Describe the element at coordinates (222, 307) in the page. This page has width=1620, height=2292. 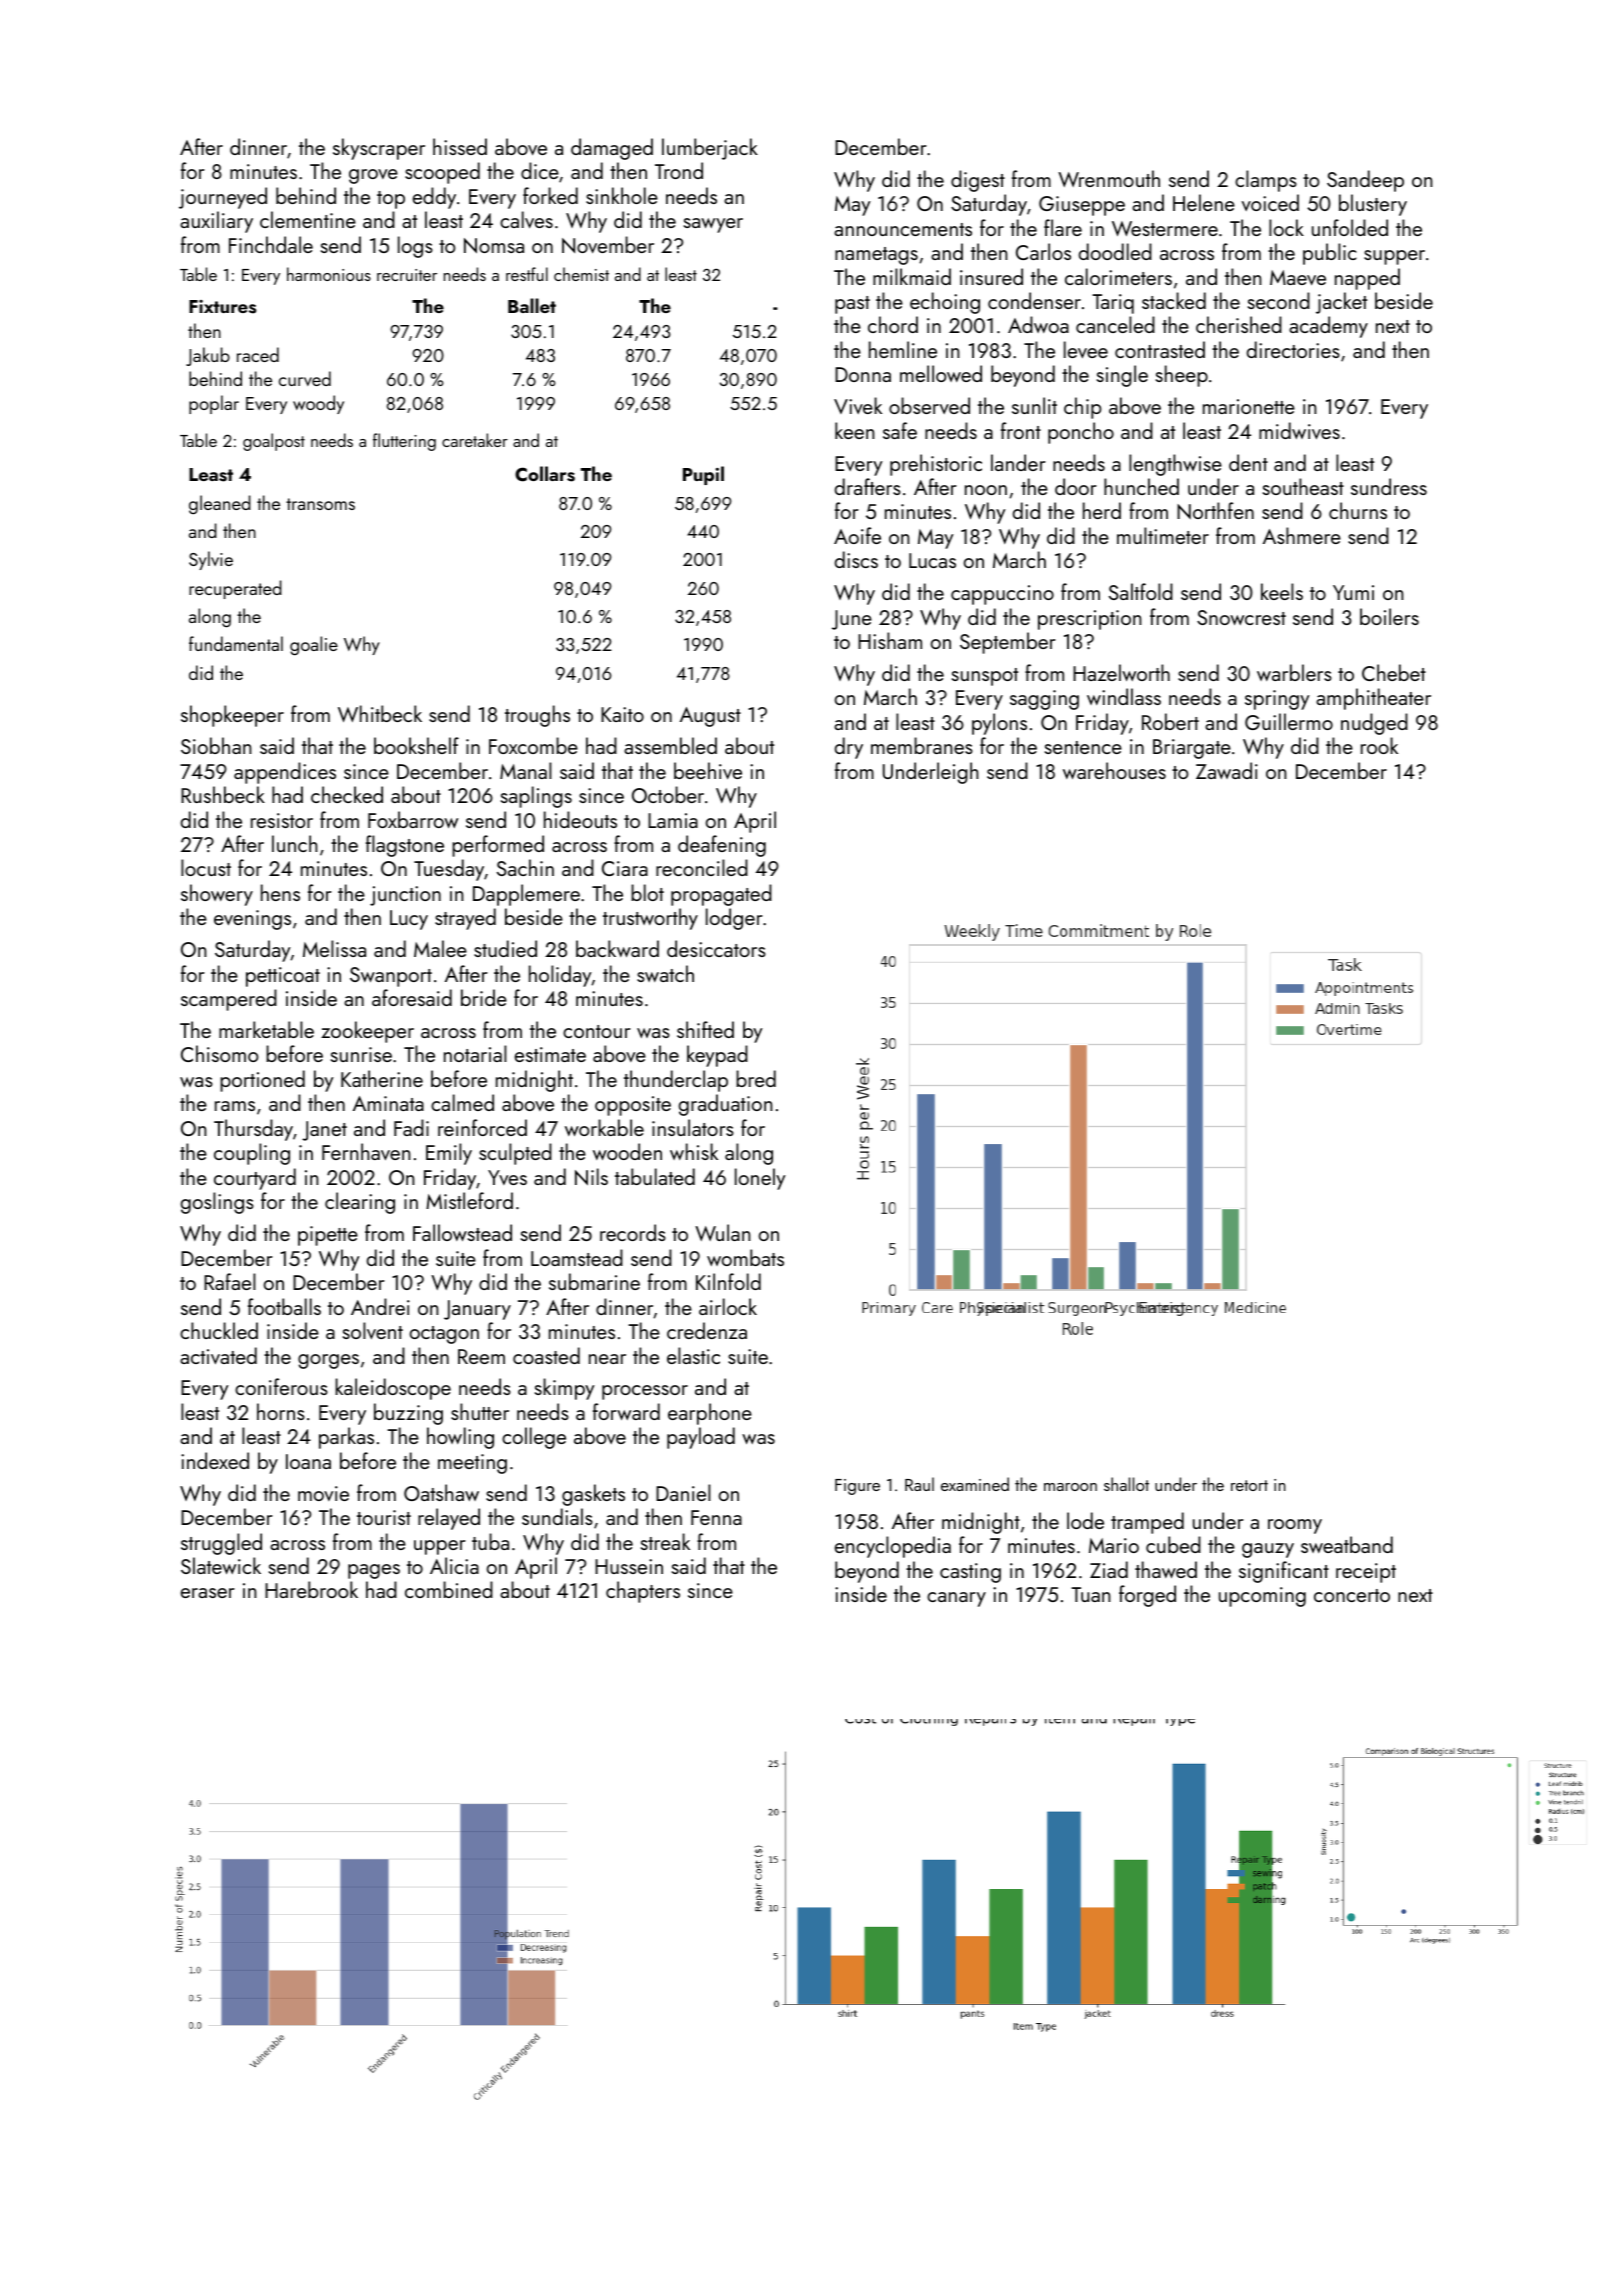
I see `Fixtures` at that location.
